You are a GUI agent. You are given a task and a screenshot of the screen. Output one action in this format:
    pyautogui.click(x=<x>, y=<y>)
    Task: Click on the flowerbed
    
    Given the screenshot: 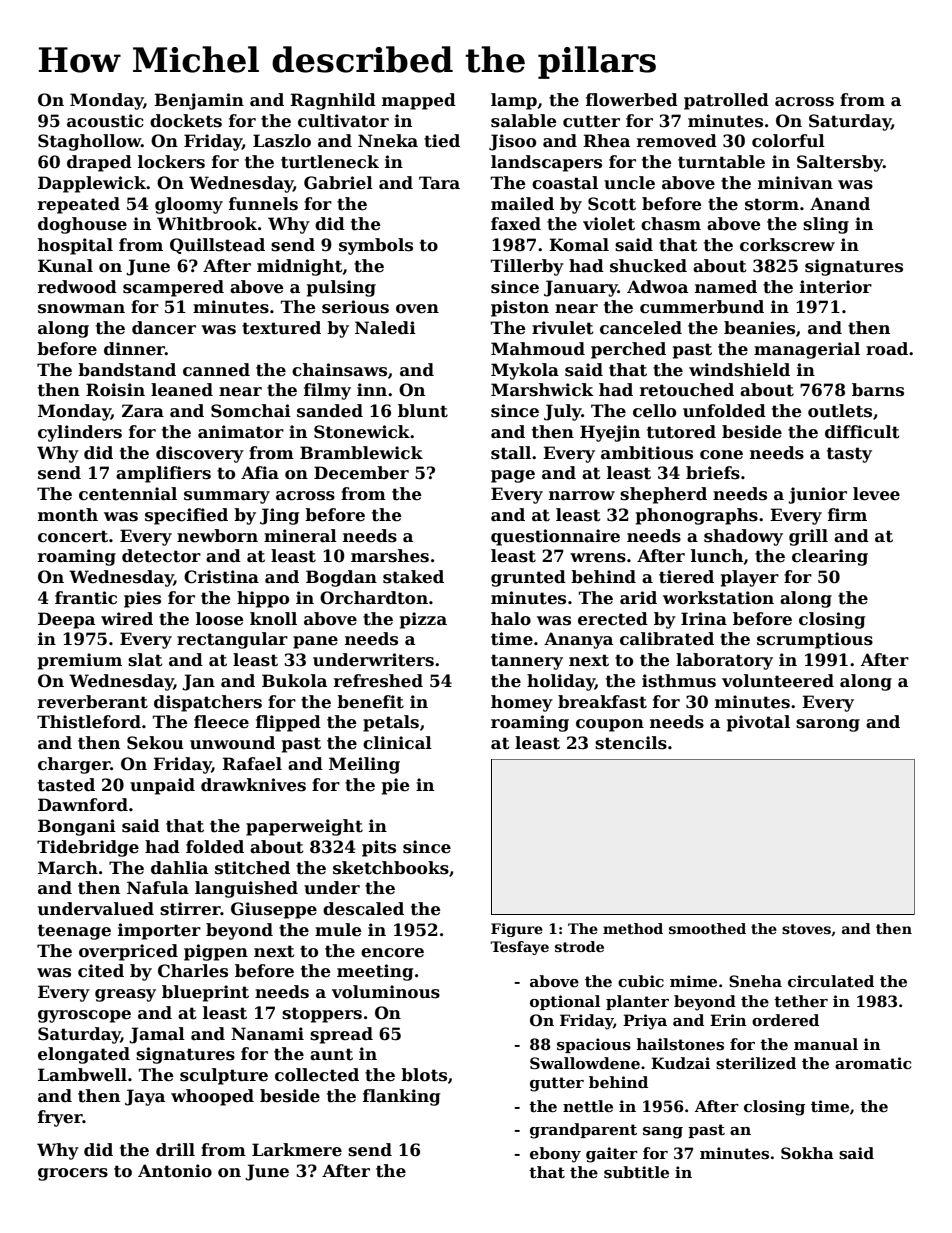 What is the action you would take?
    pyautogui.click(x=632, y=100)
